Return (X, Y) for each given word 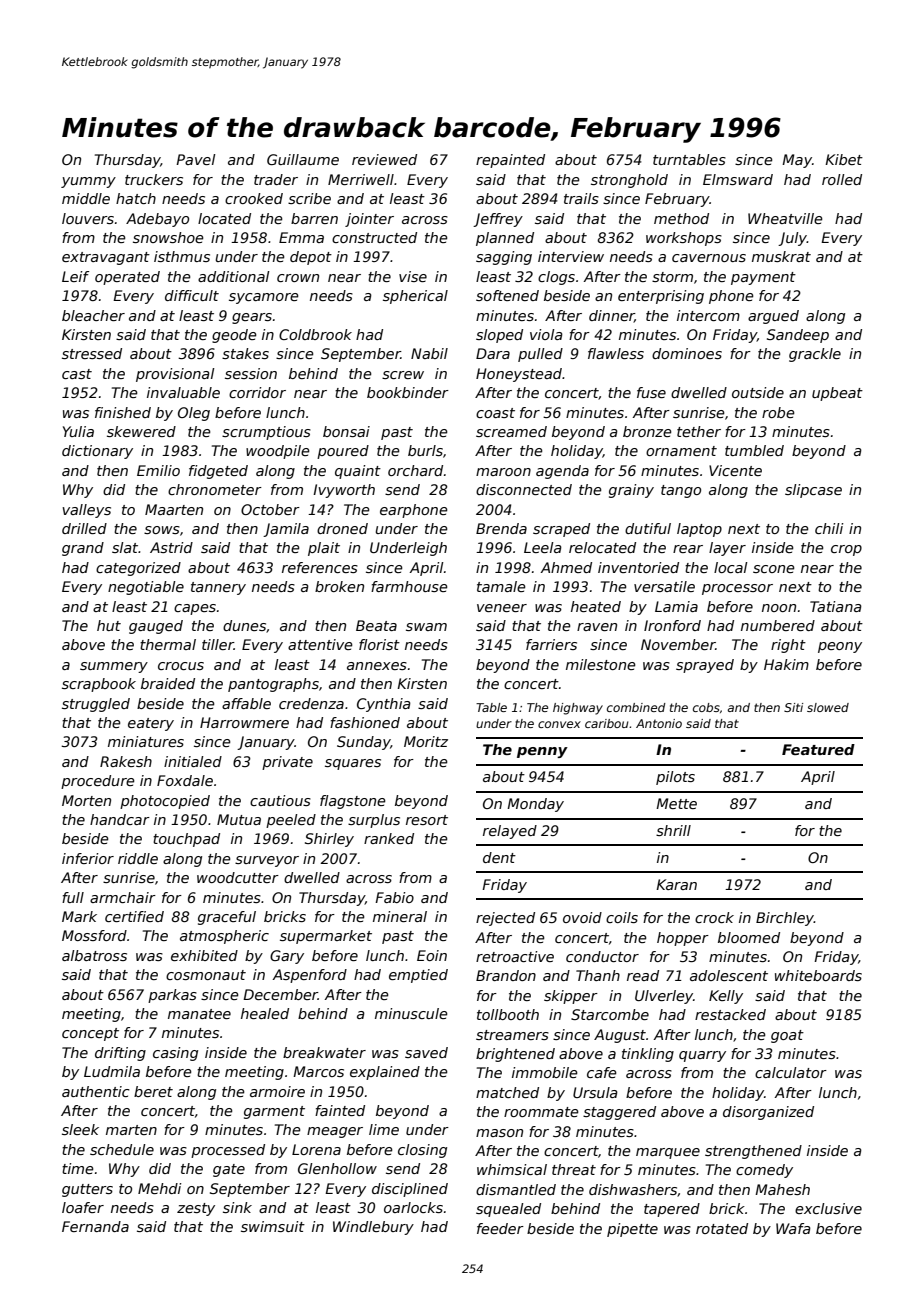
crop (846, 550)
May (797, 161)
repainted (510, 161)
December (280, 994)
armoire (277, 1091)
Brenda (501, 528)
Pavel (196, 159)
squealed (508, 1210)
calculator (791, 1072)
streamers (512, 1035)
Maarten (174, 509)
